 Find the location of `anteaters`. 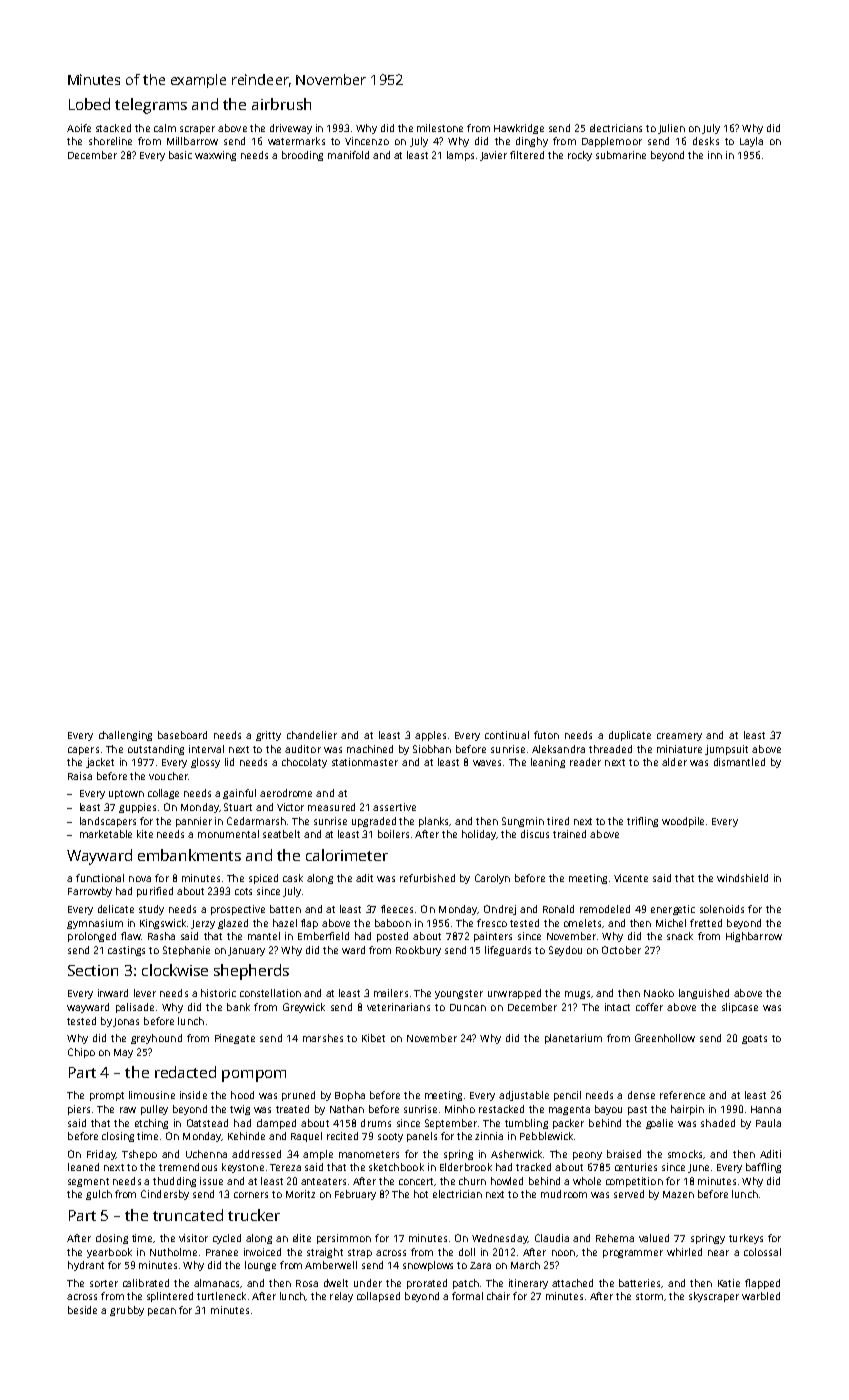

anteaters is located at coordinates (323, 1181).
